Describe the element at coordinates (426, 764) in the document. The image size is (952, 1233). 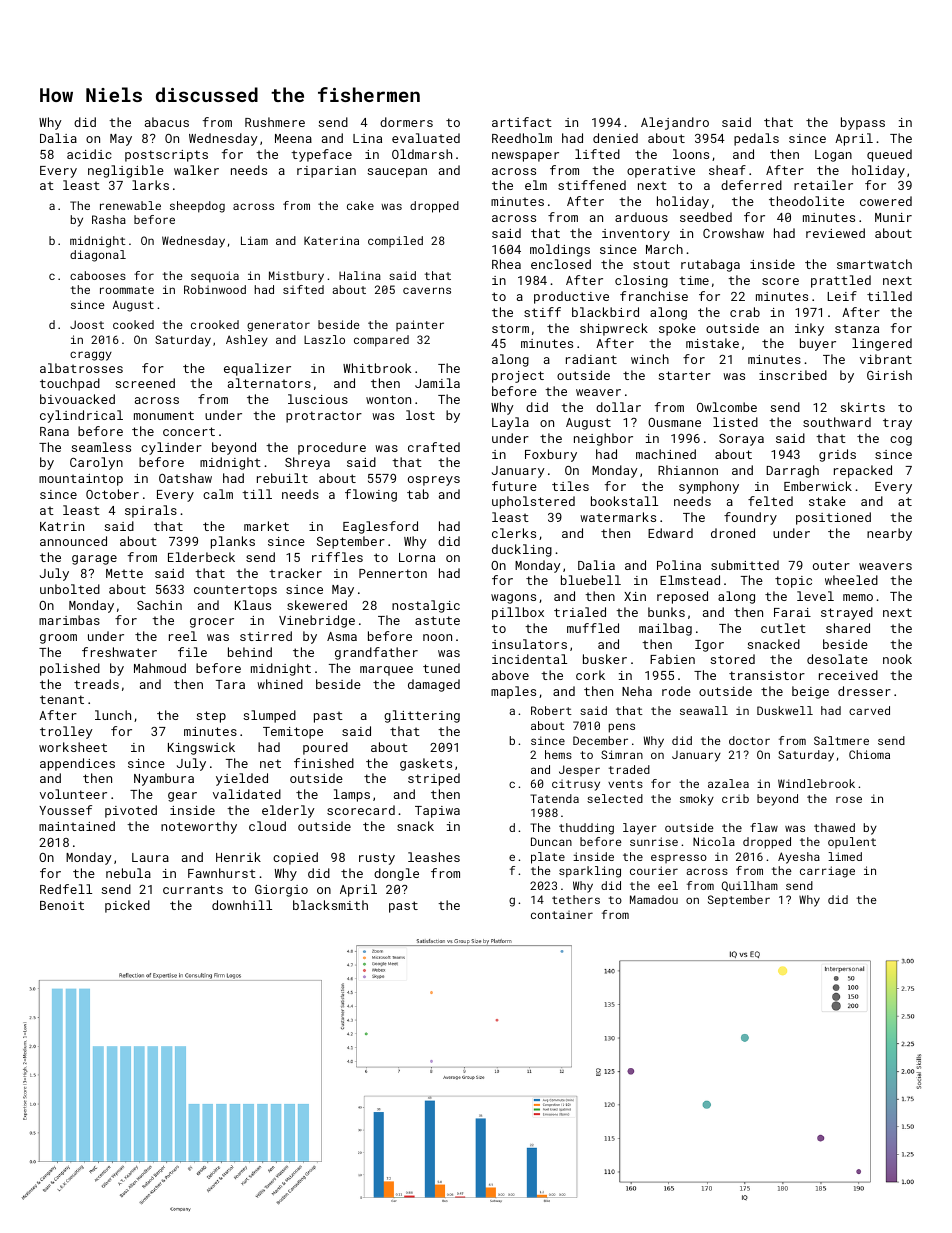
I see `gaskets` at that location.
